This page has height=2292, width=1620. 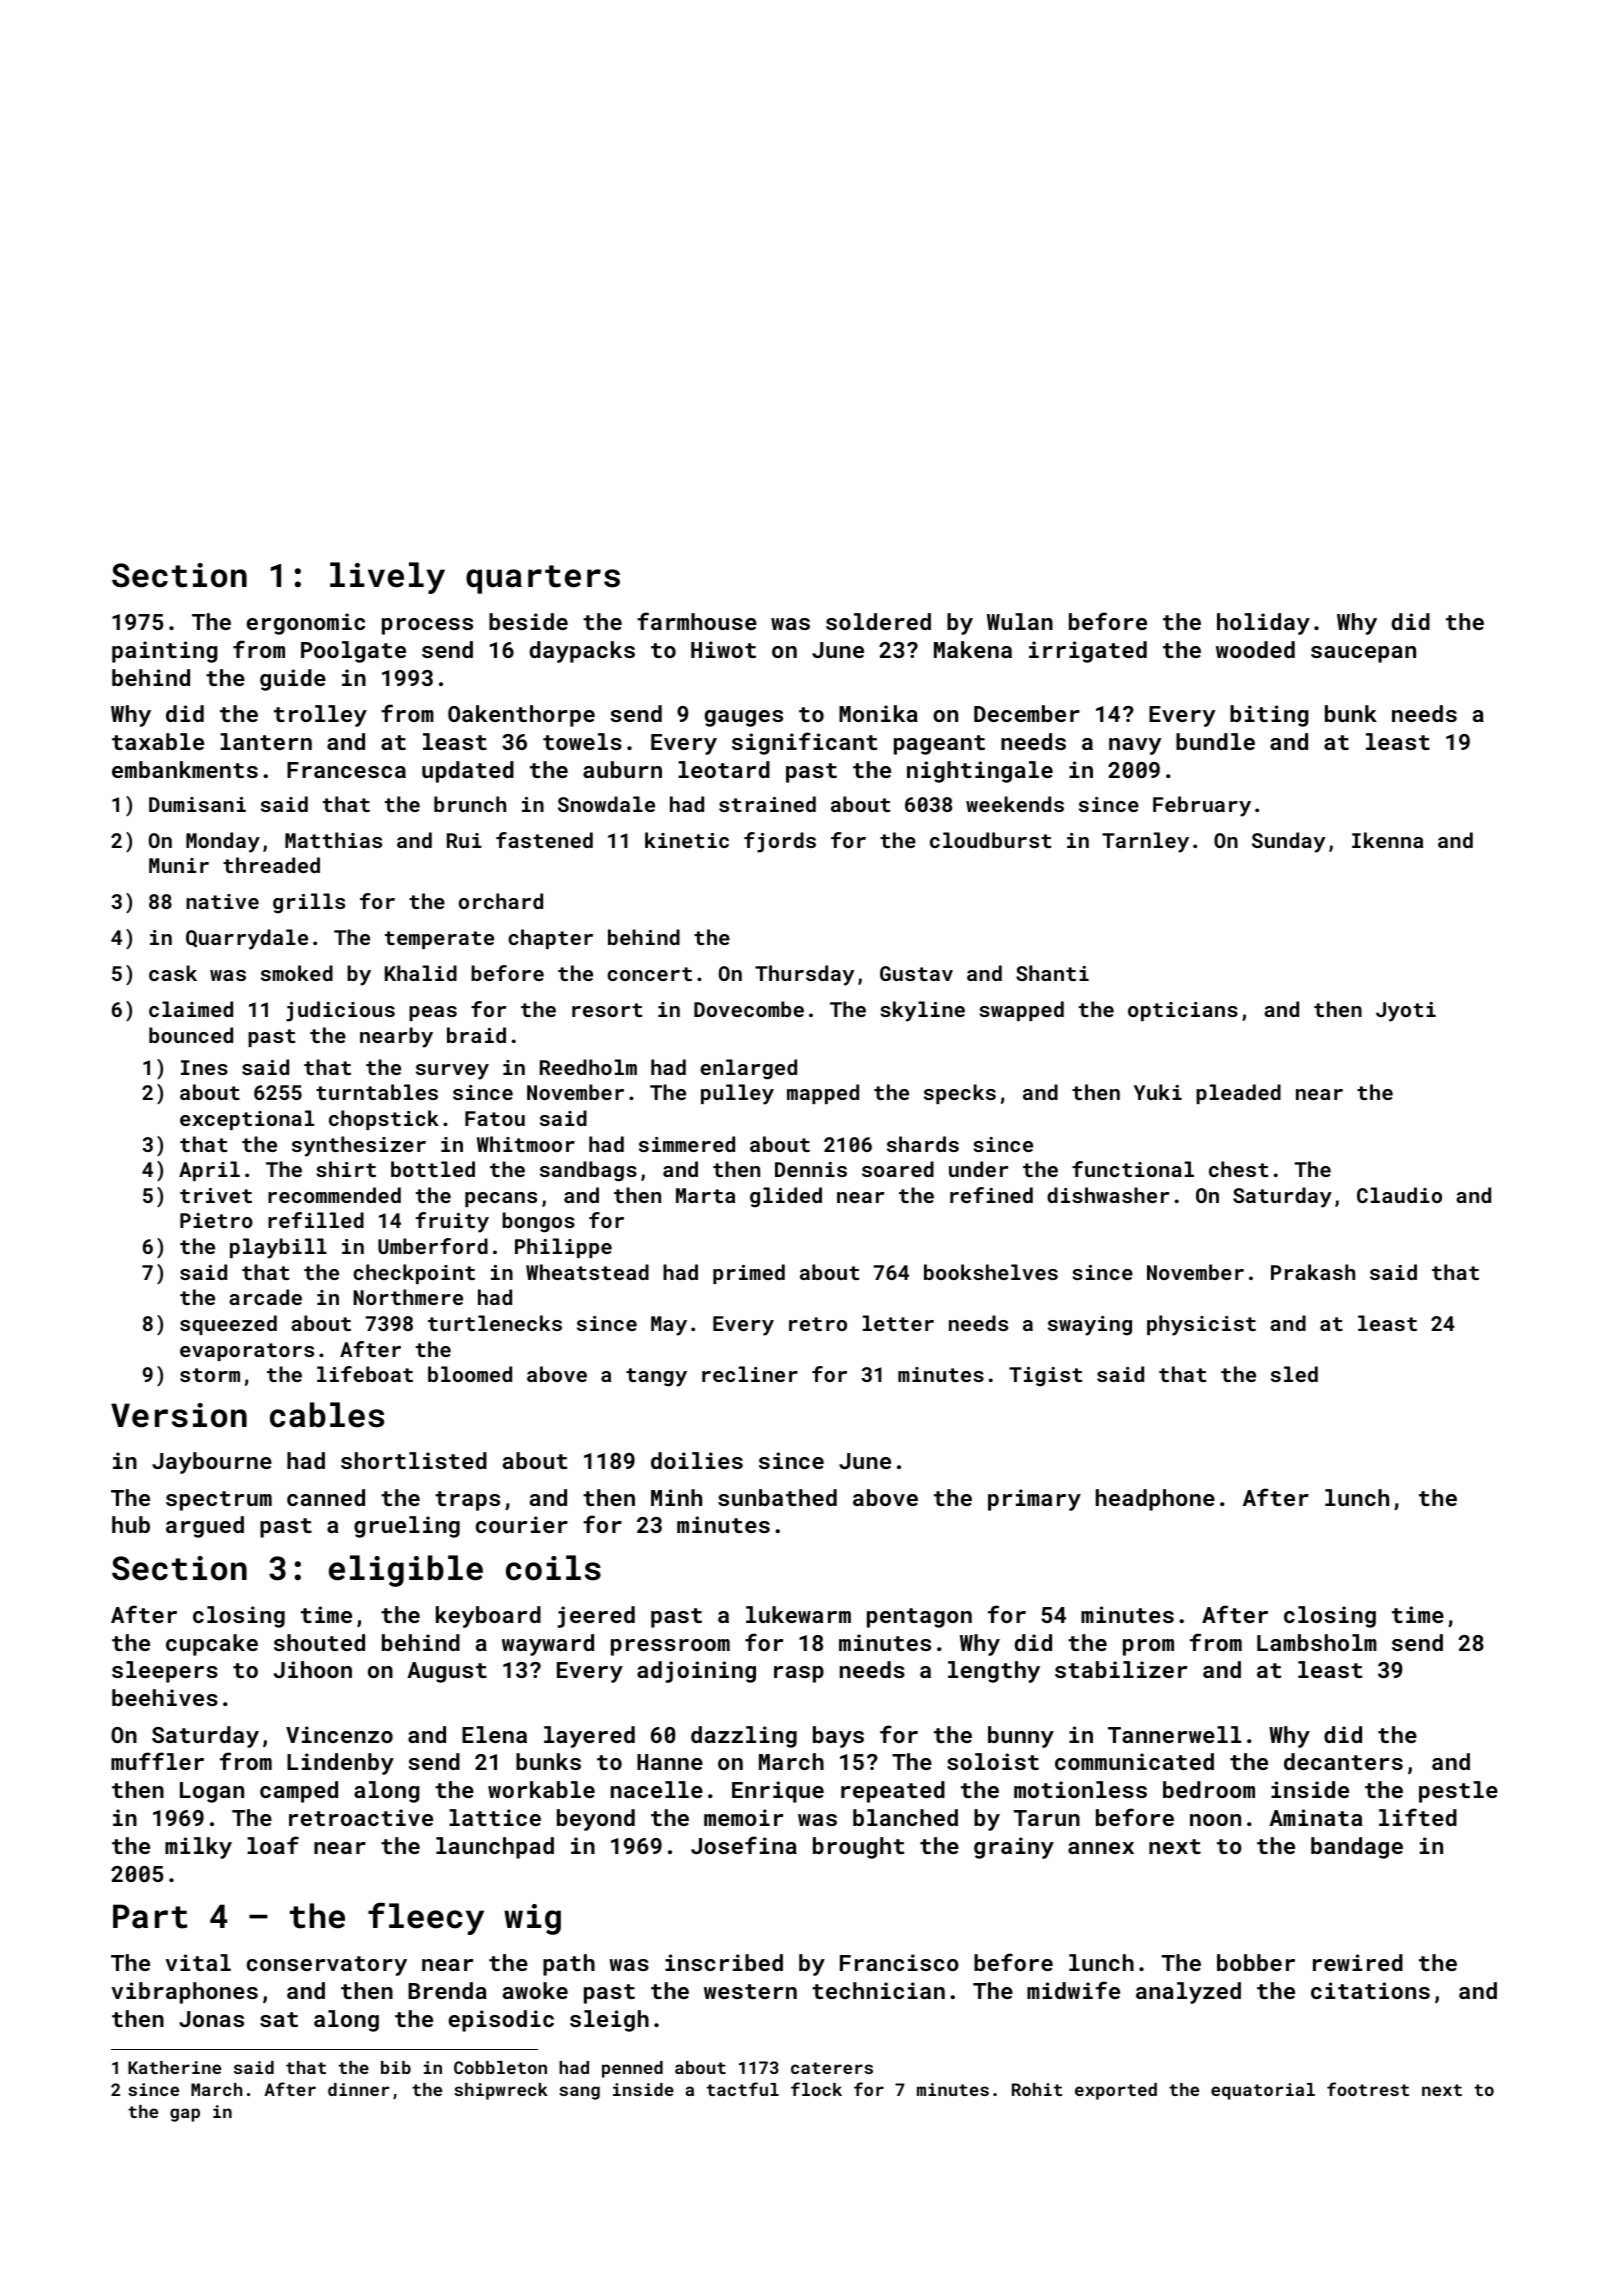 What do you see at coordinates (1052, 973) in the page?
I see `Shanti` at bounding box center [1052, 973].
